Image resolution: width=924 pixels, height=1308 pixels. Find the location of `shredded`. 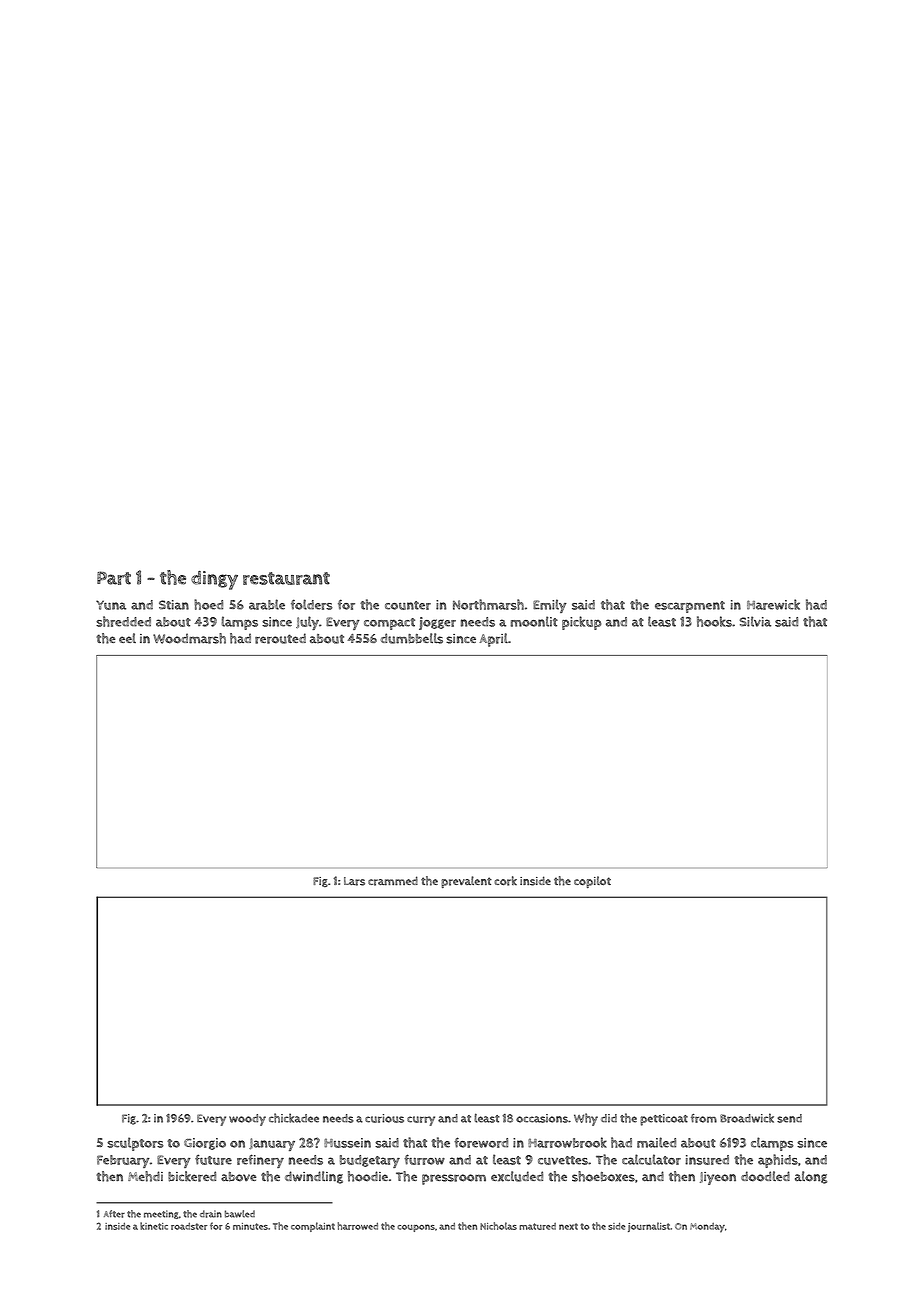

shredded is located at coordinates (123, 621).
